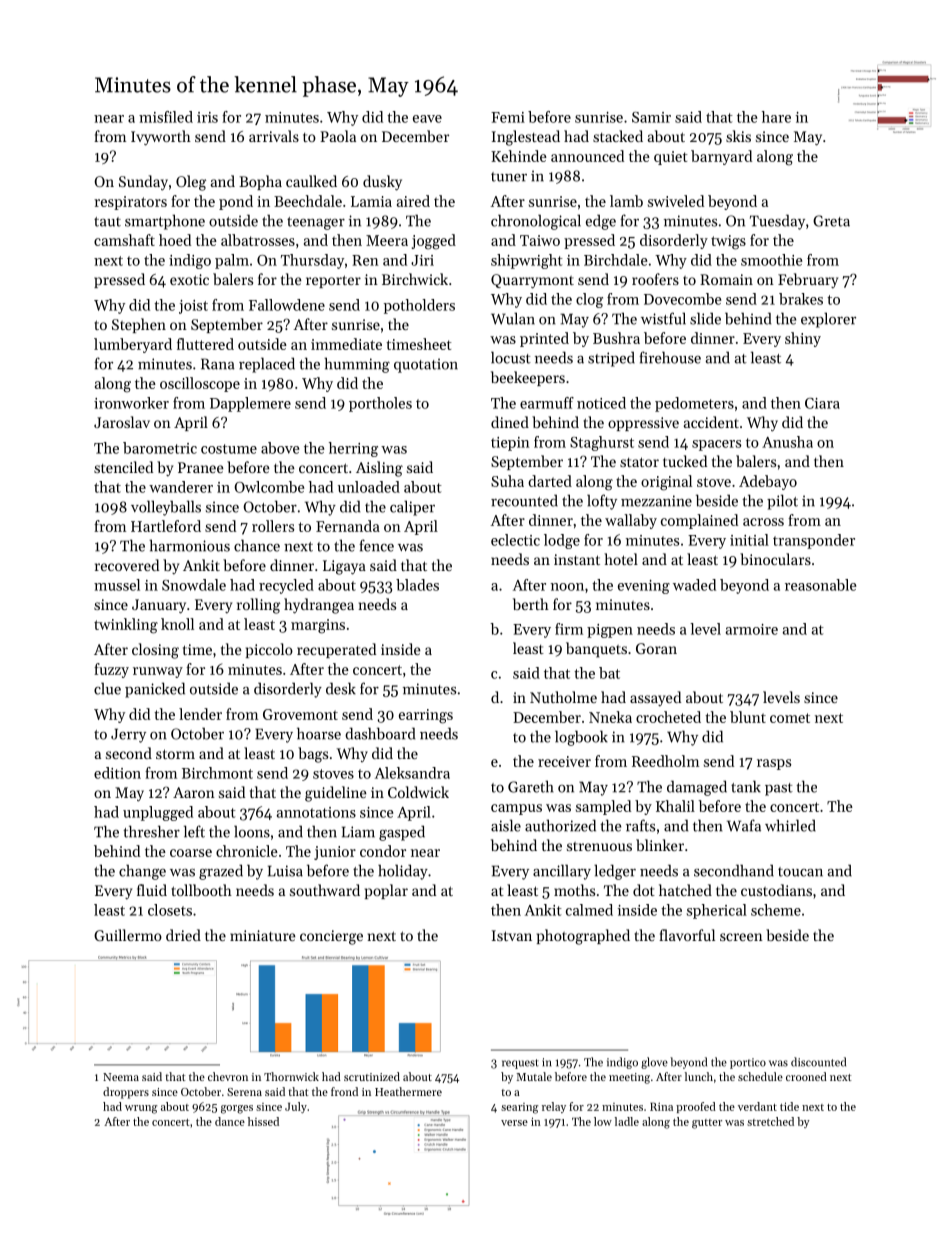  What do you see at coordinates (768, 482) in the screenshot?
I see `Adebayo` at bounding box center [768, 482].
